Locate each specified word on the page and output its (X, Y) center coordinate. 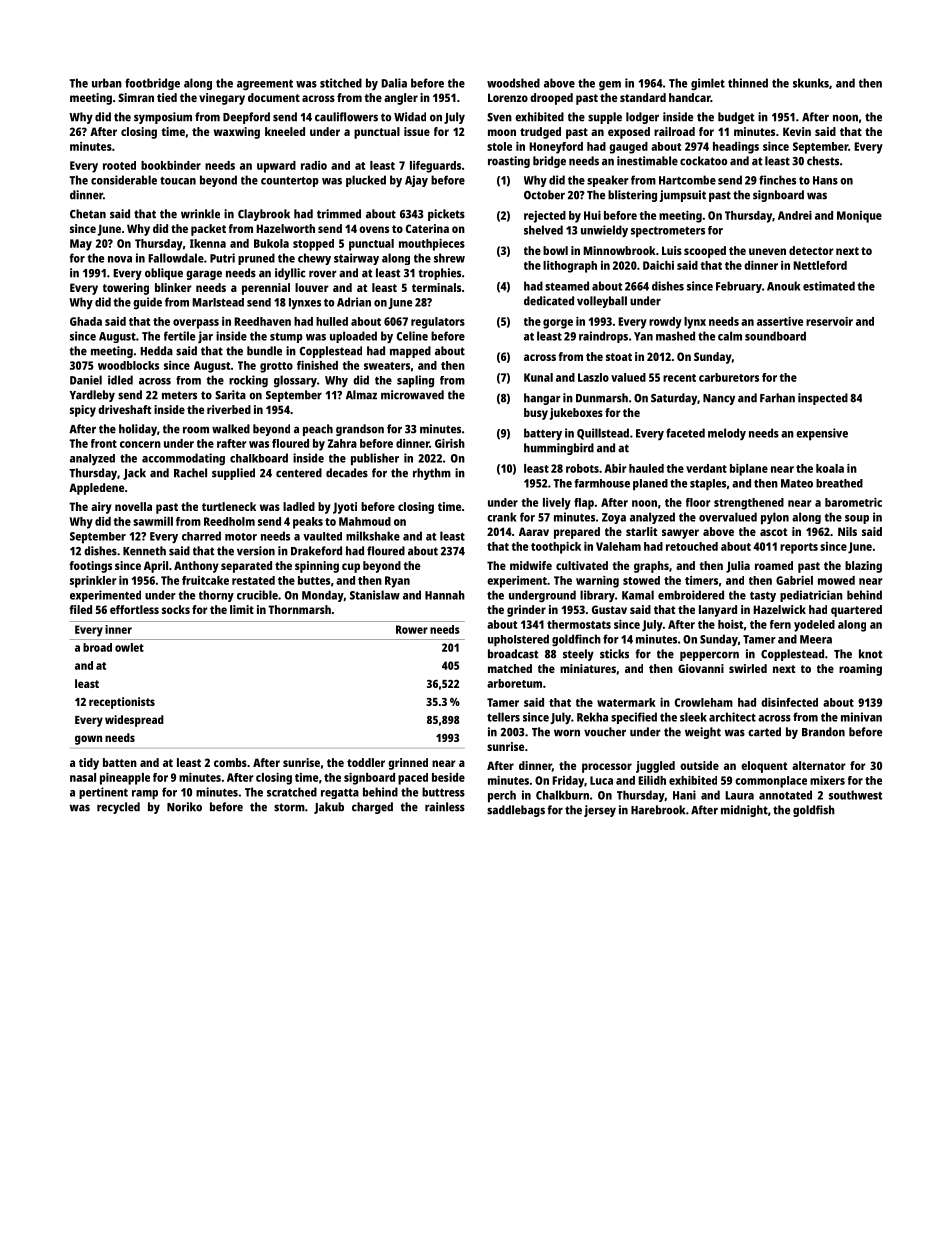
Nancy (719, 399)
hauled (646, 468)
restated (253, 580)
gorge (558, 324)
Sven (499, 117)
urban (107, 83)
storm (289, 807)
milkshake (373, 536)
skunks (811, 83)
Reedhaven (262, 321)
